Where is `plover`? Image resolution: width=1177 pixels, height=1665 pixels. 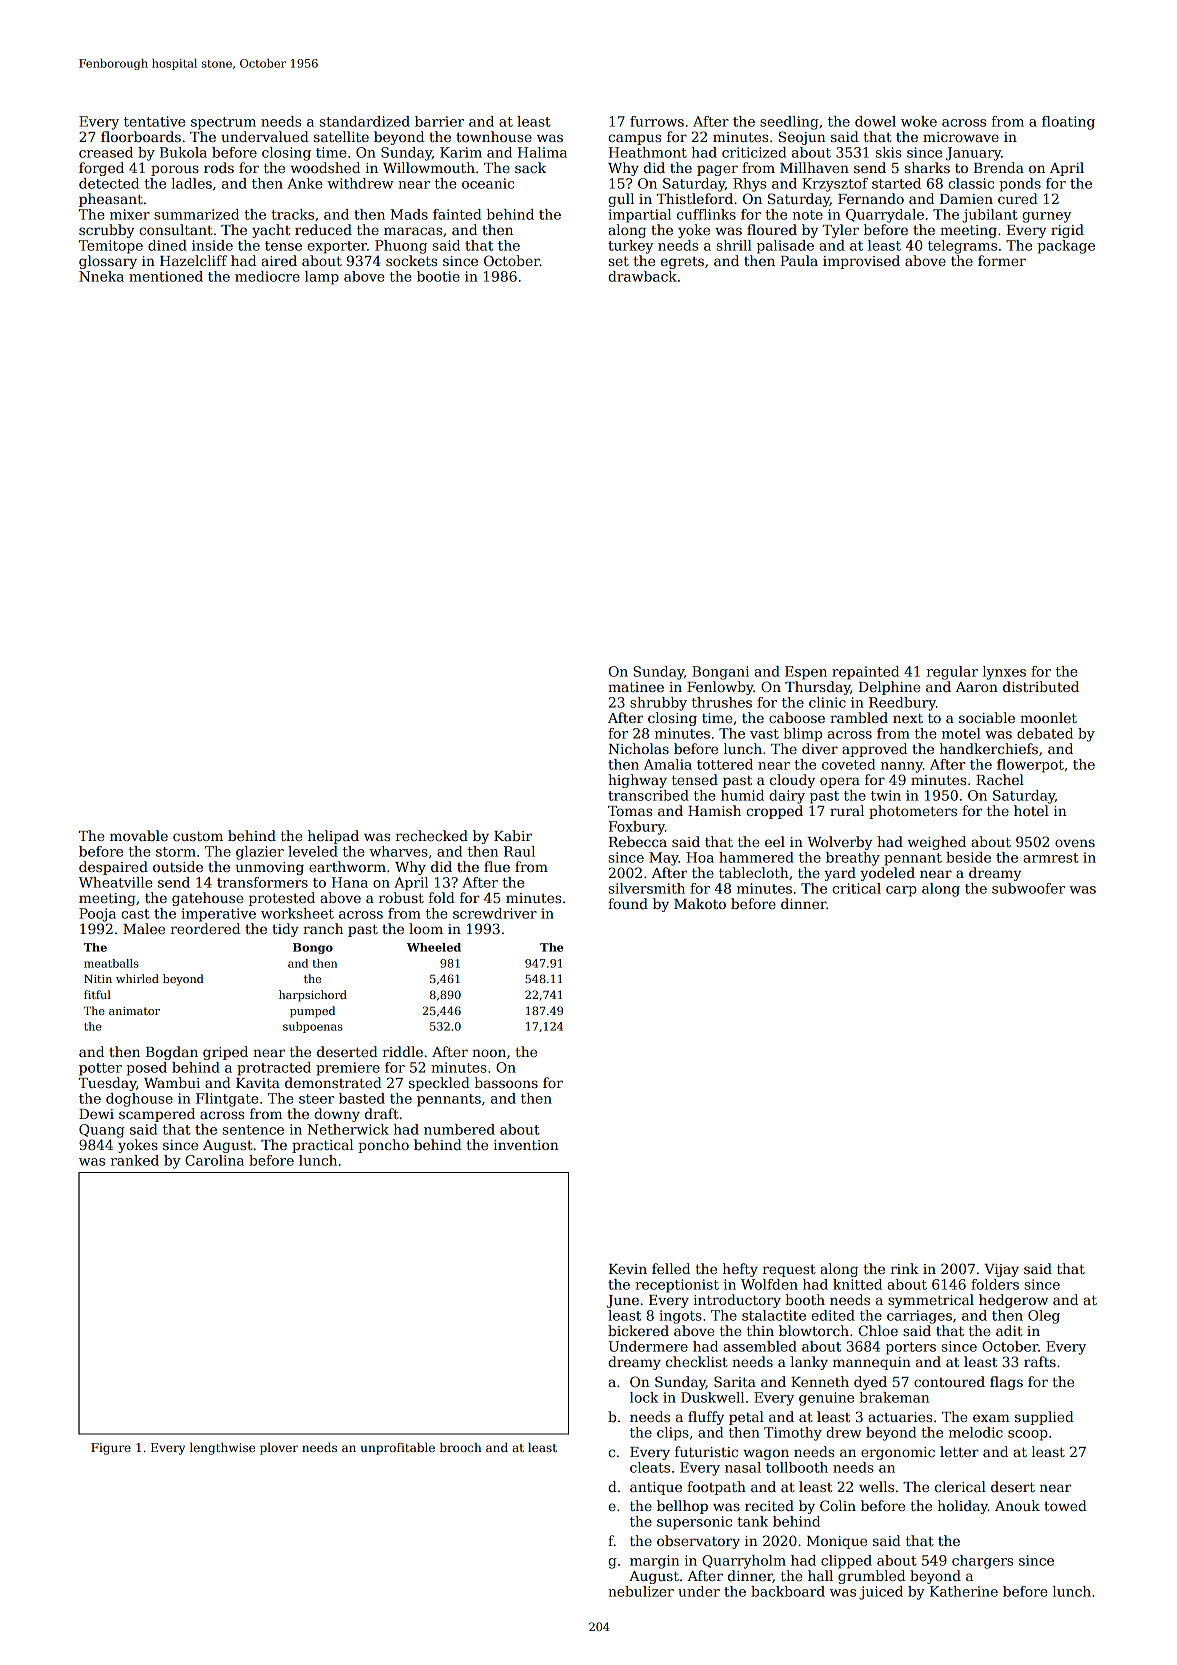
plover is located at coordinates (279, 1449).
